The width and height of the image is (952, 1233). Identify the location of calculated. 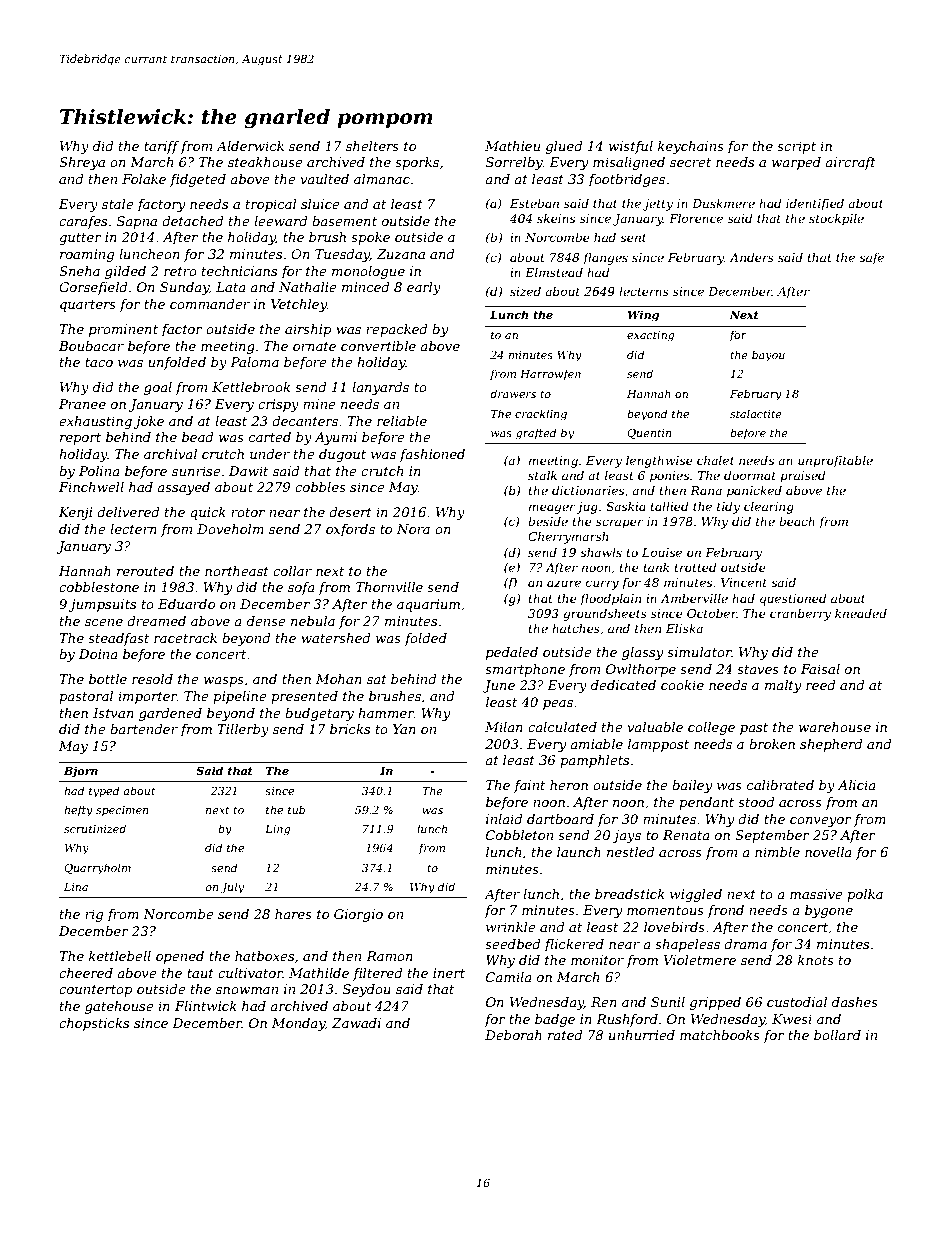
(562, 727).
